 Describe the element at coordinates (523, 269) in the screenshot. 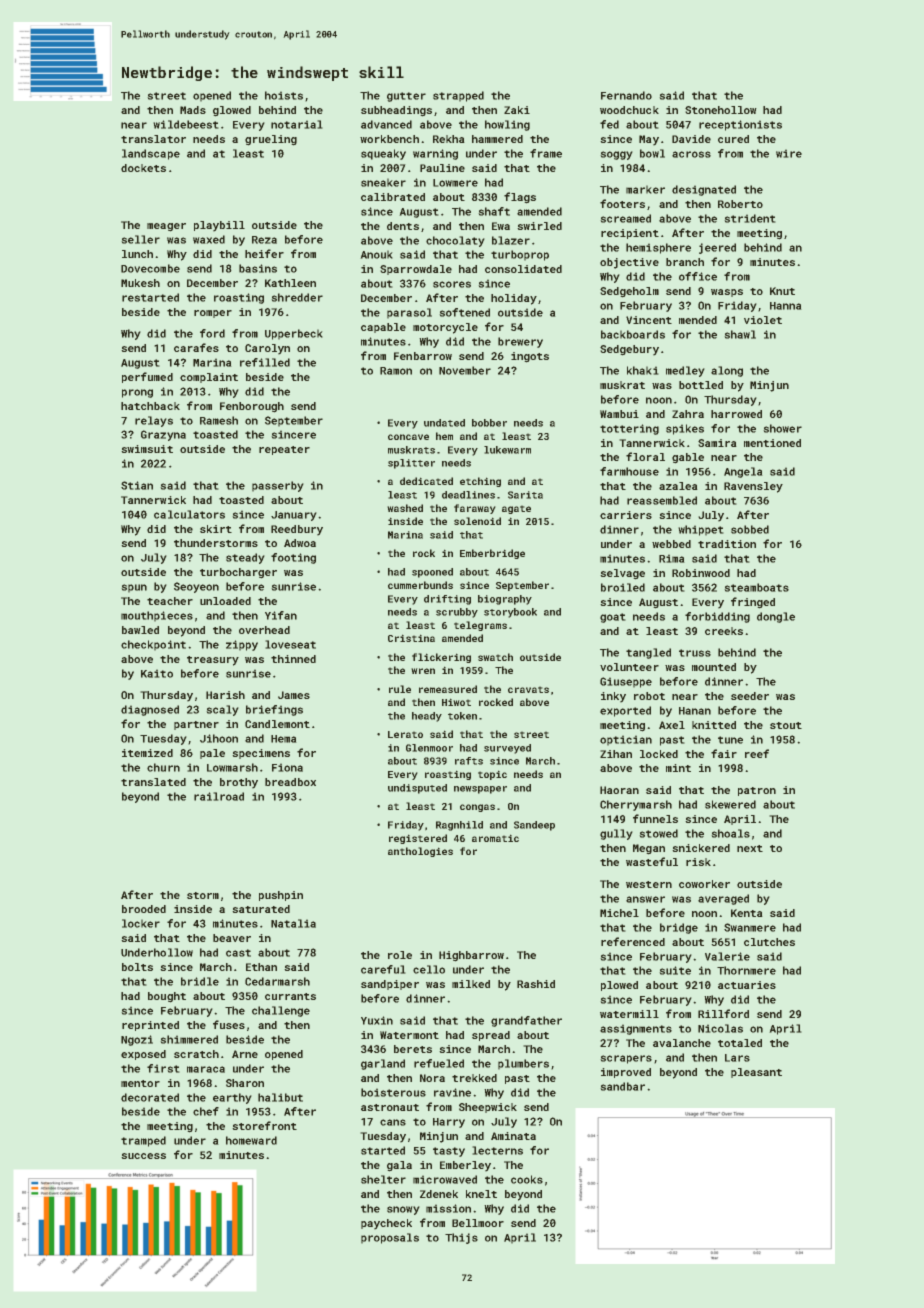

I see `consolidated` at that location.
